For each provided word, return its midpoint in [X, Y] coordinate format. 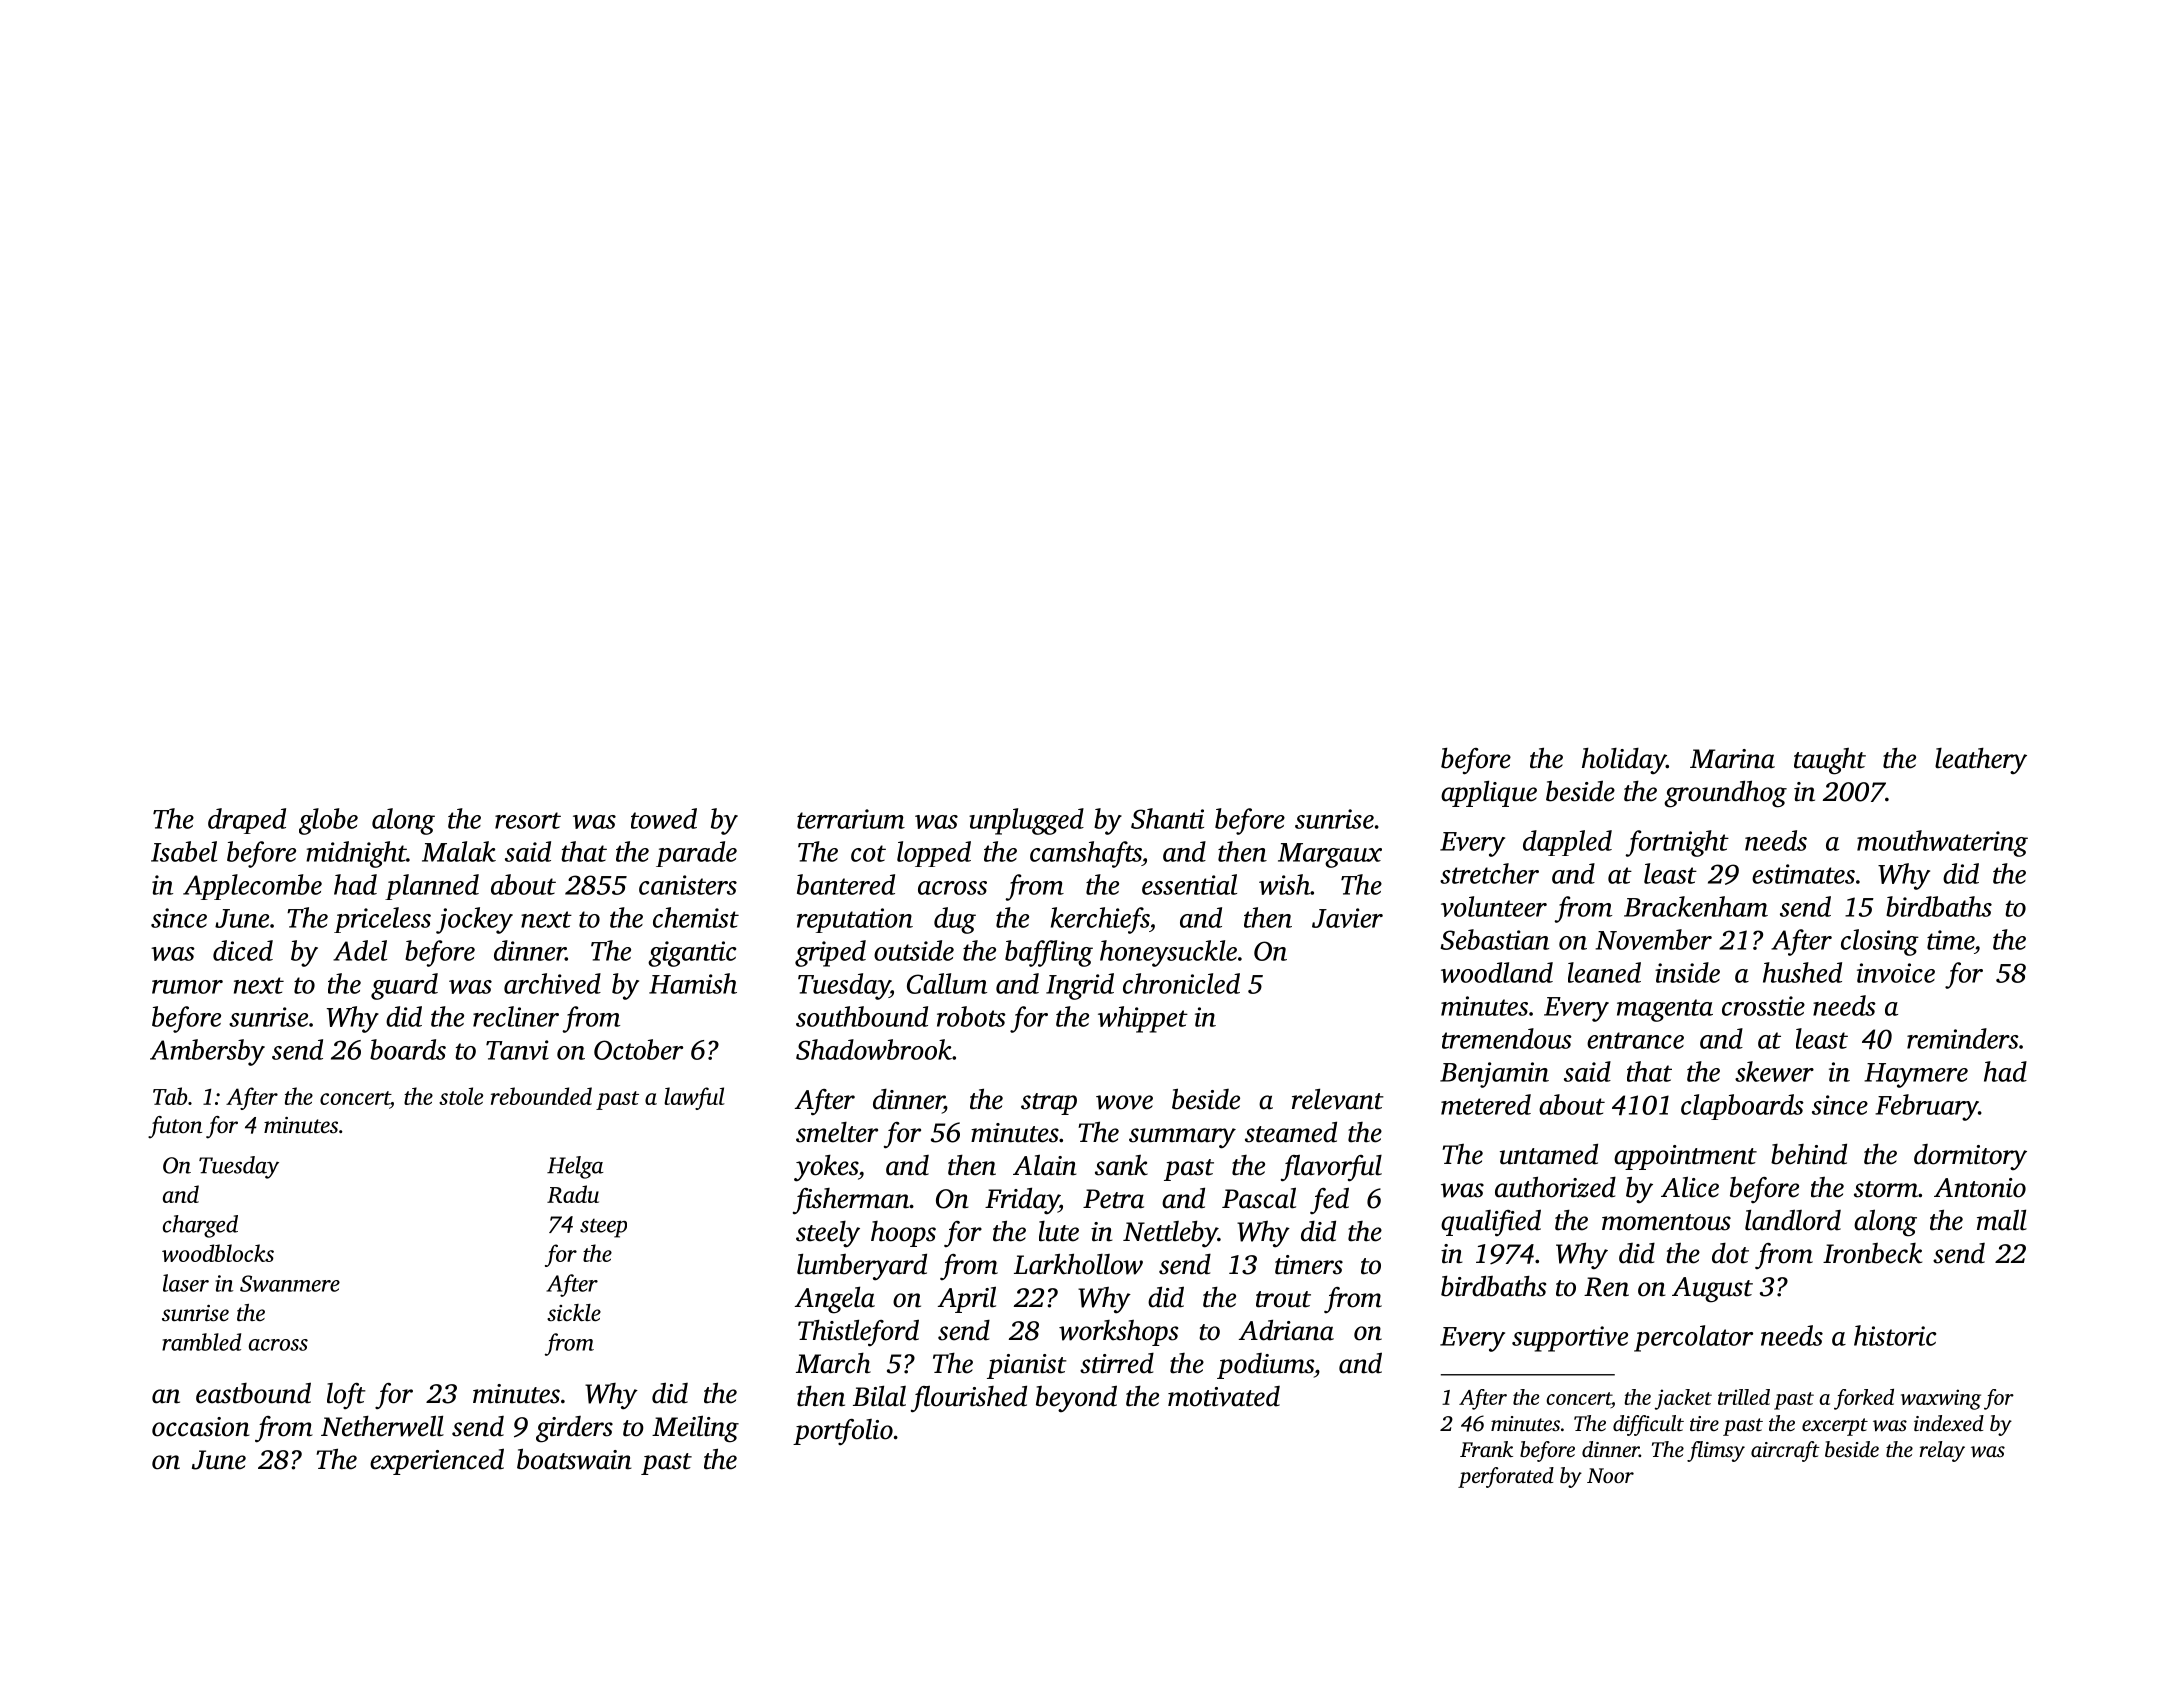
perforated [1506, 1477]
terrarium [851, 819]
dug [955, 920]
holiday [1624, 760]
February [1926, 1107]
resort [528, 820]
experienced [437, 1461]
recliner [516, 1016]
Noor [1610, 1475]
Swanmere [290, 1283]
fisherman [851, 1201]
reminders [1963, 1038]
